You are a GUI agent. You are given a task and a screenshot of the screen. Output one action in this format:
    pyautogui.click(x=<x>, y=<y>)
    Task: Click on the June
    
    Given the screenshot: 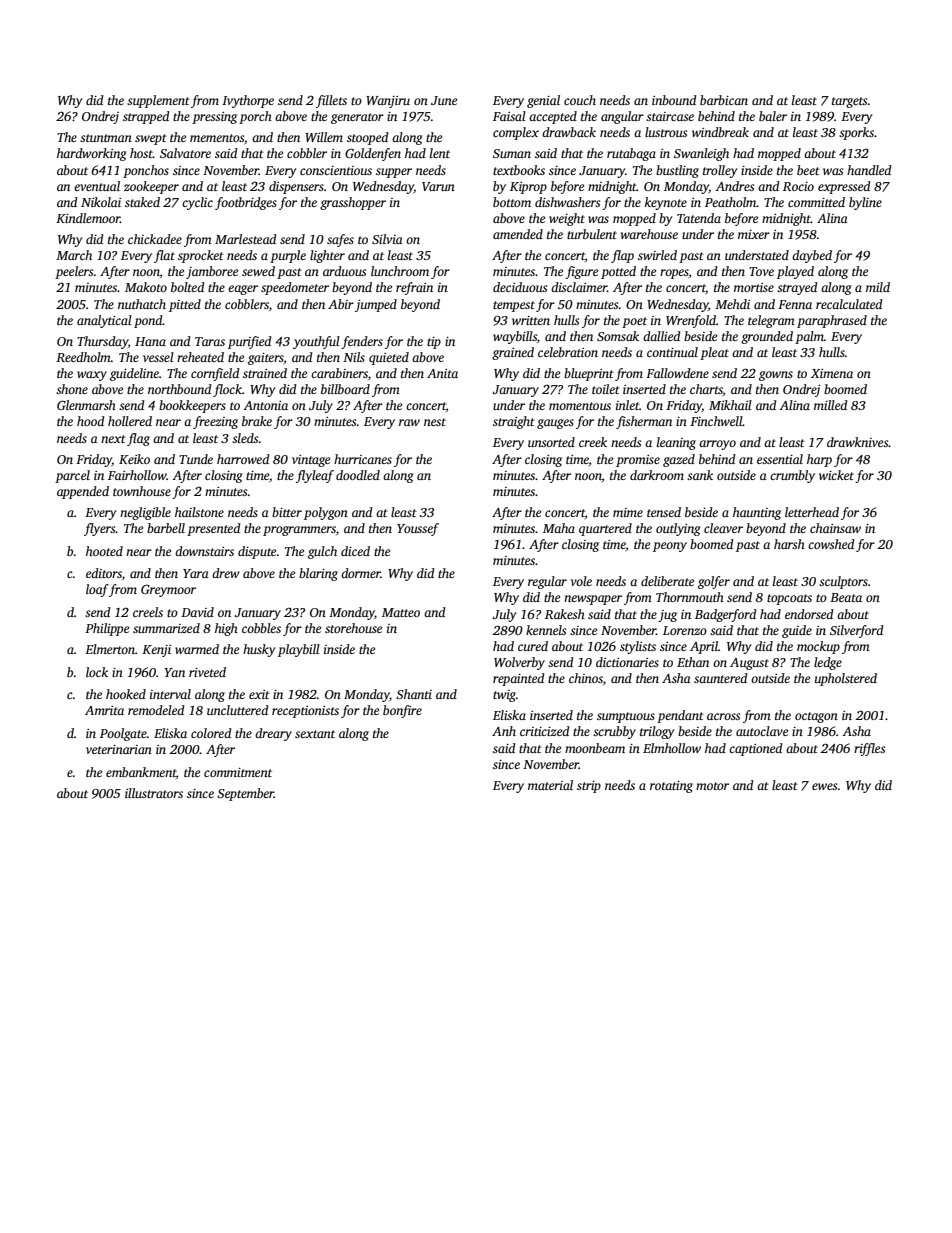 What is the action you would take?
    pyautogui.click(x=444, y=100)
